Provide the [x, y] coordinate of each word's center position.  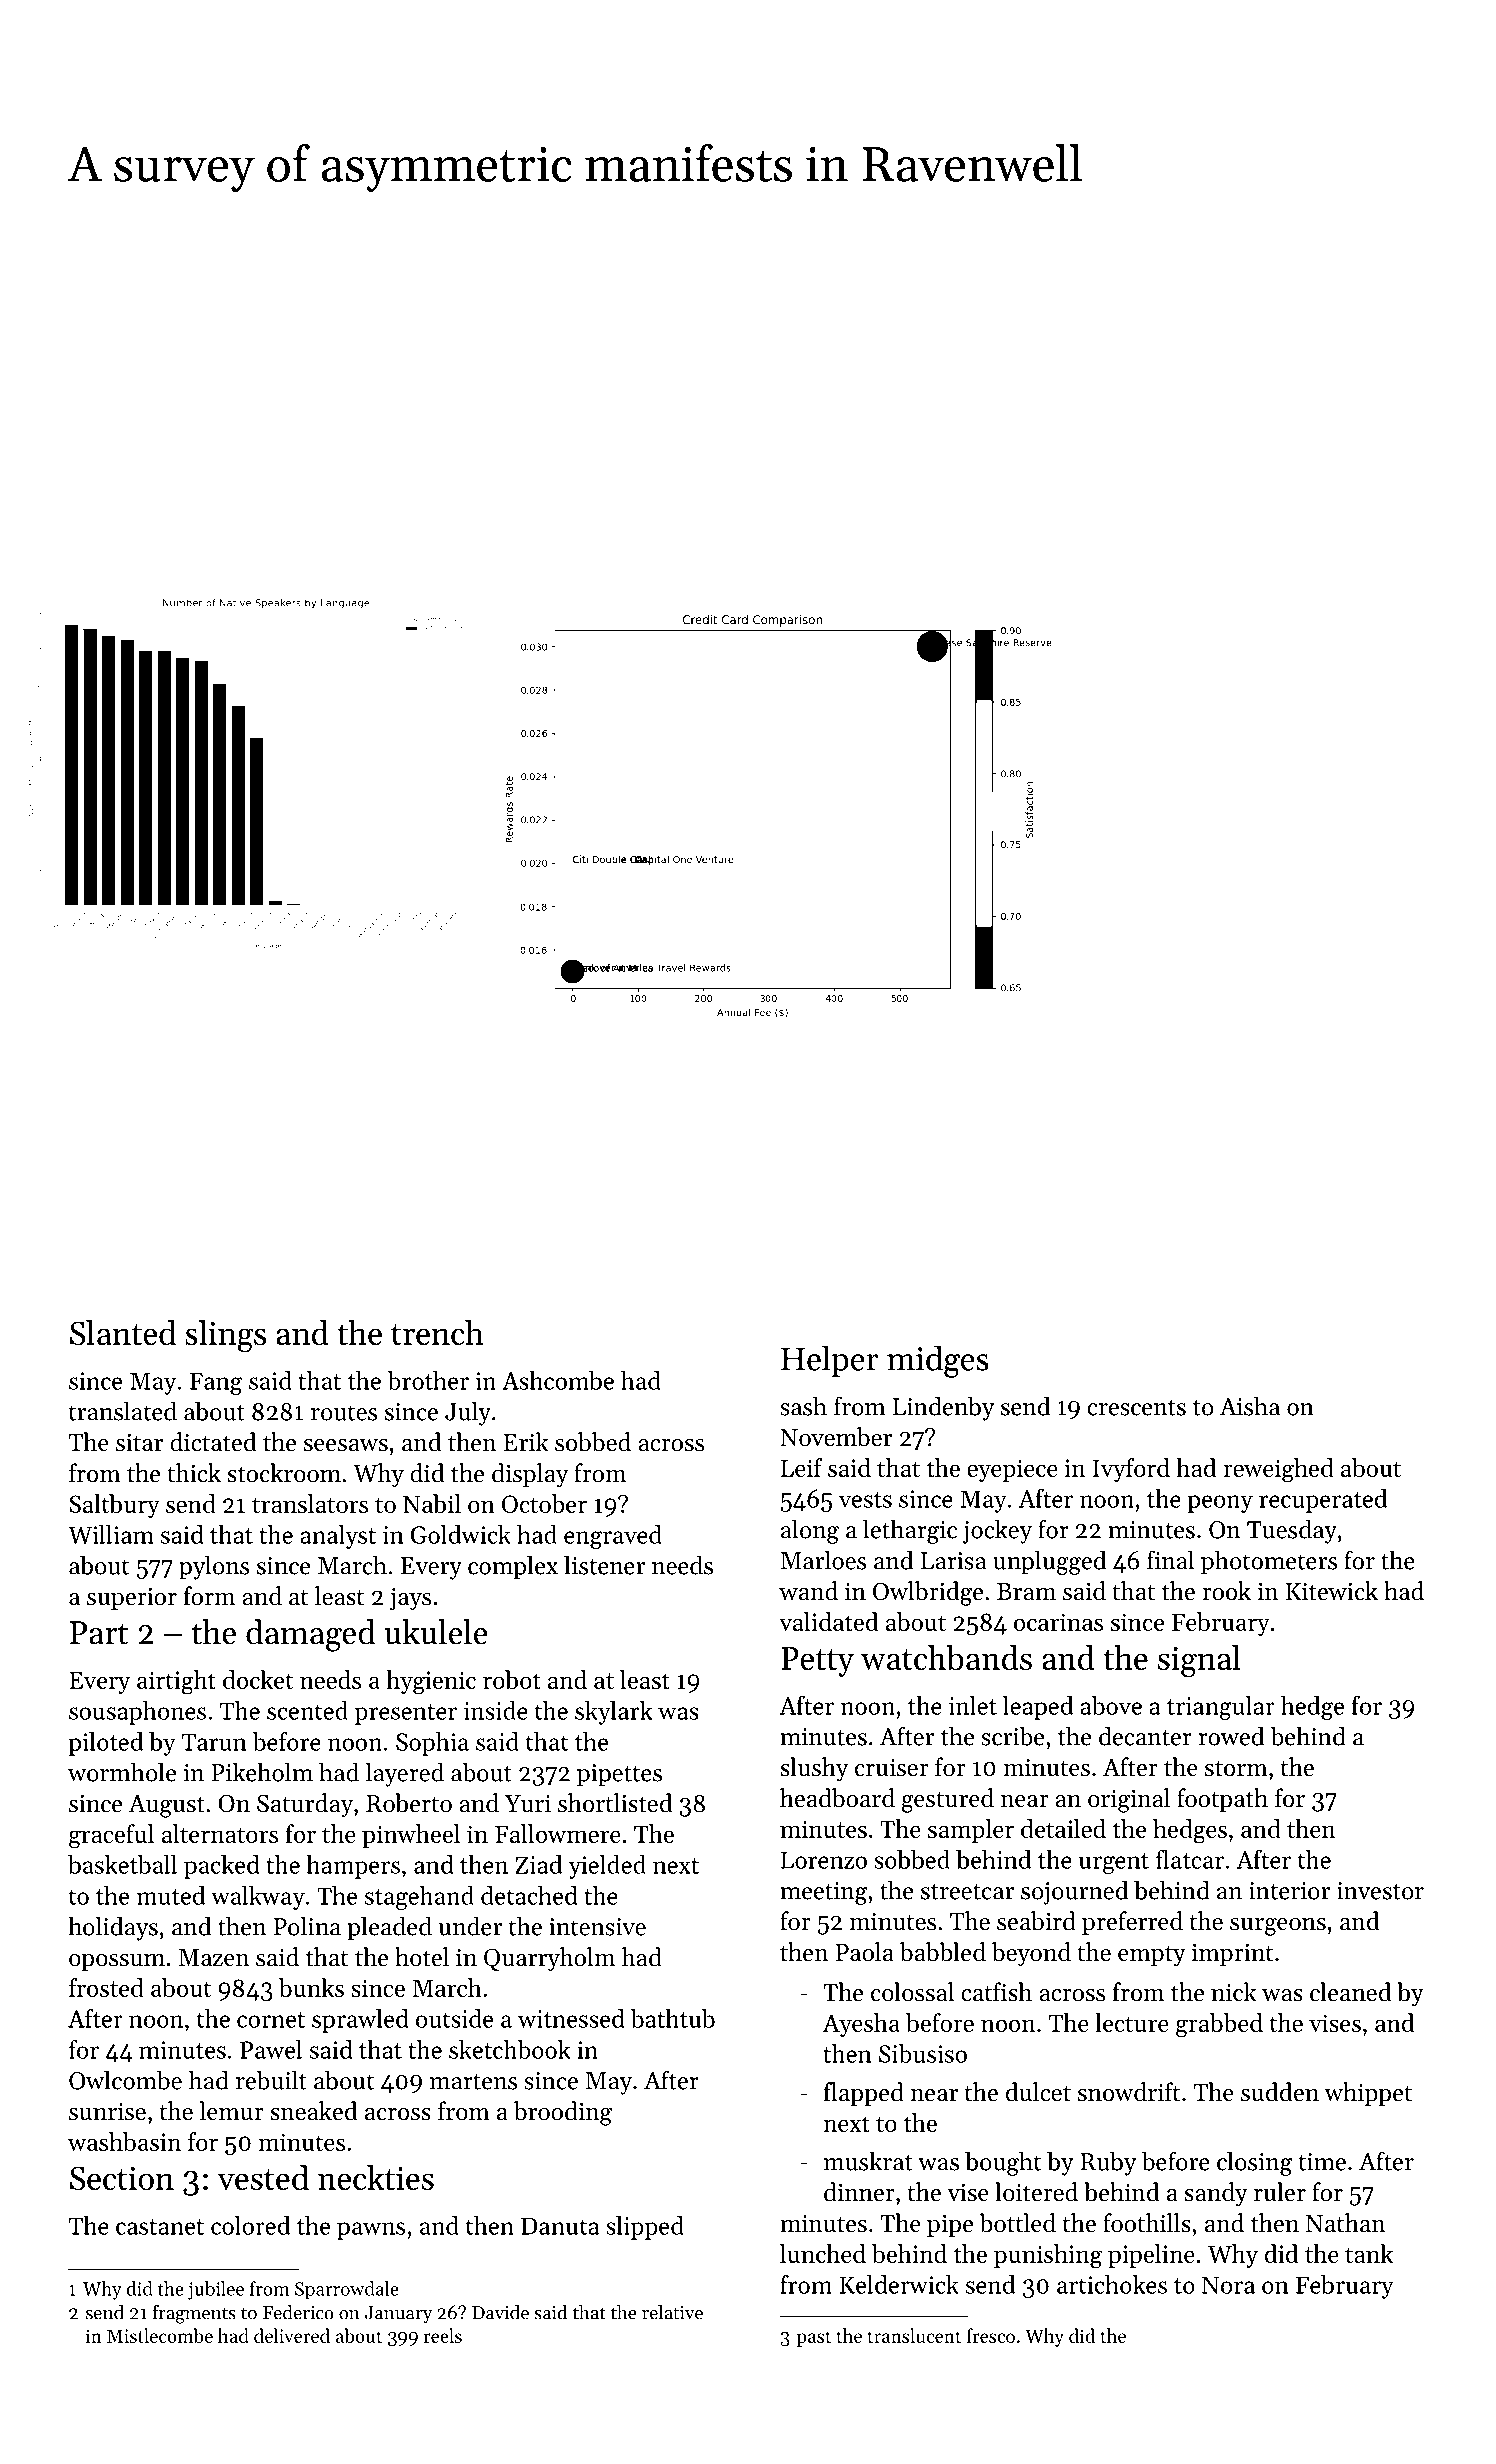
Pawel [271, 2049]
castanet [160, 2227]
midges [938, 1361]
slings [225, 1336]
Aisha [1250, 1406]
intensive [597, 1927]
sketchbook [510, 2049]
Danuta [560, 2226]
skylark [613, 1713]
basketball [122, 1864]
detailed [1063, 1828]
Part [99, 1633]
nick [1234, 1992]
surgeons [1278, 1927]
